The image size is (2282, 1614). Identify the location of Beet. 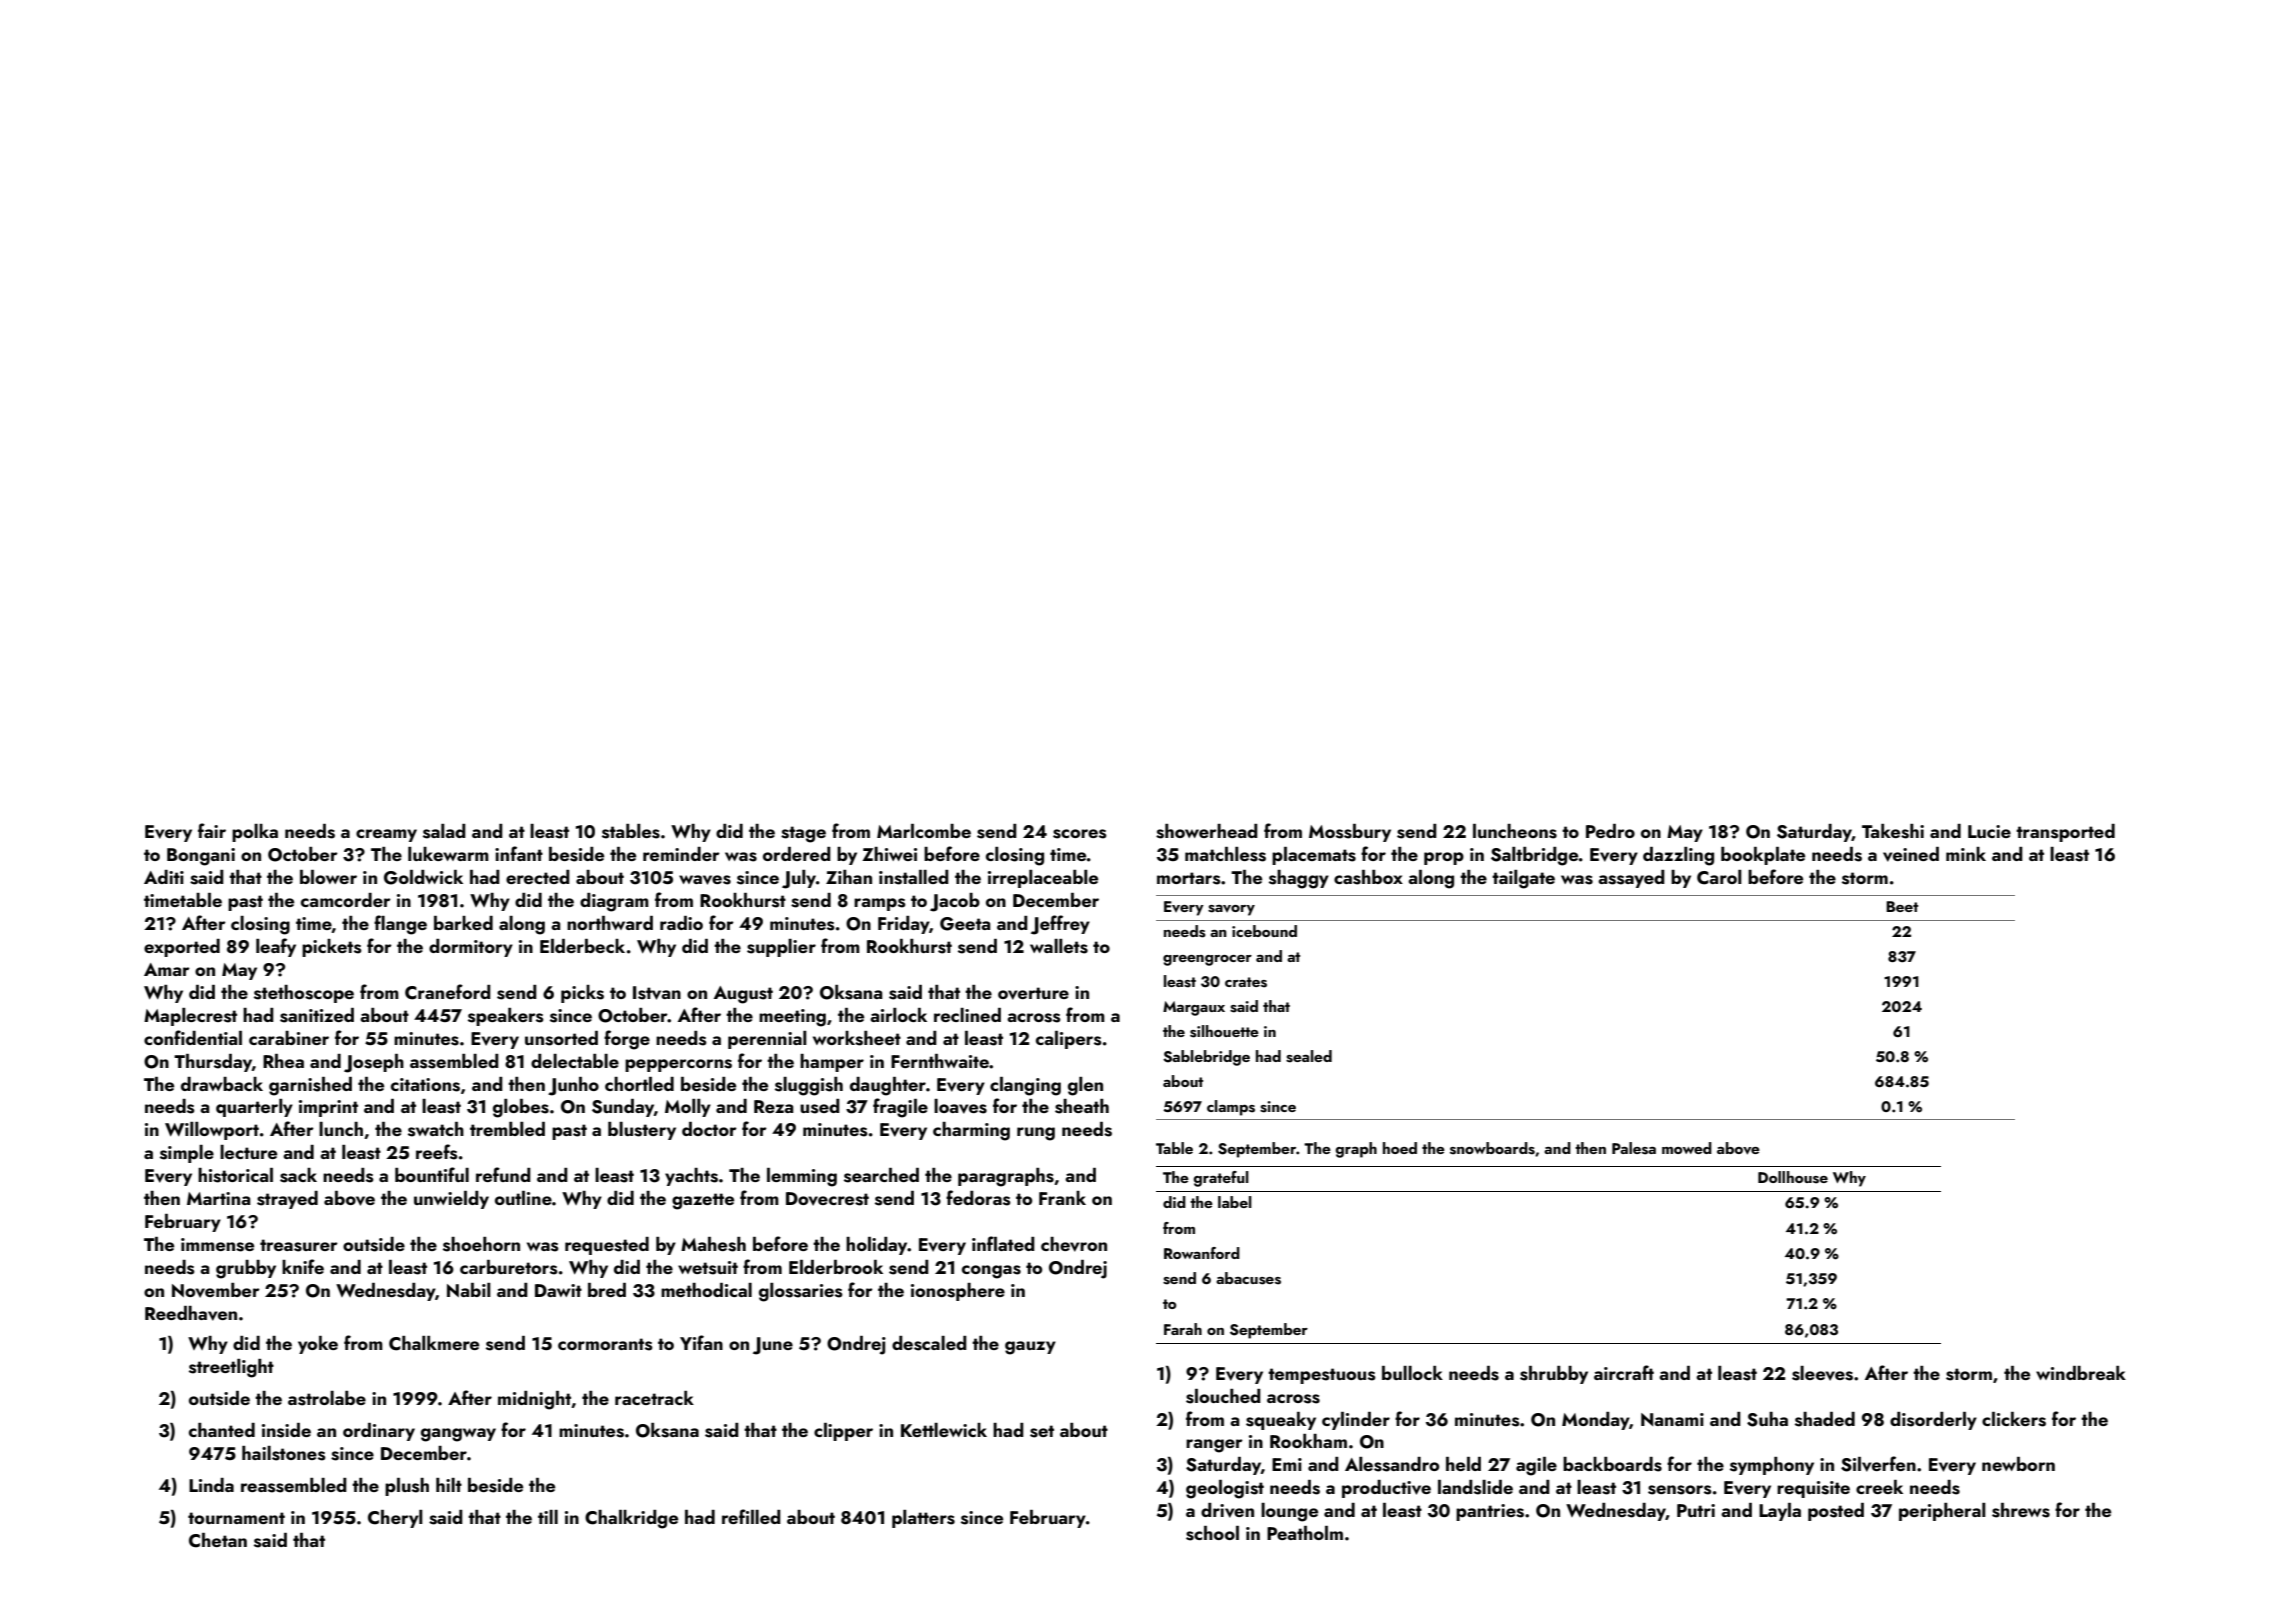
(1902, 906).
